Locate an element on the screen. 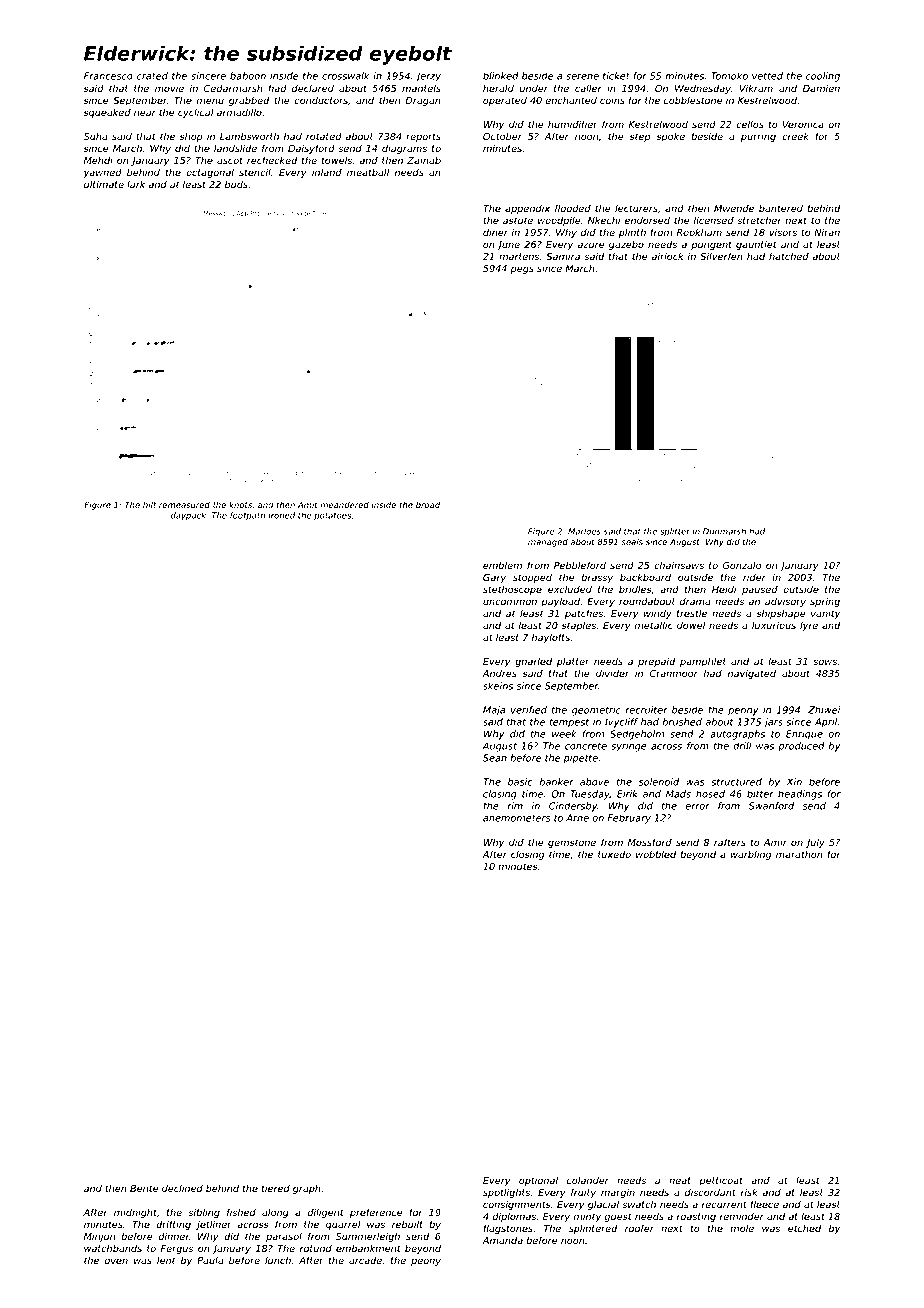  creek is located at coordinates (795, 136).
